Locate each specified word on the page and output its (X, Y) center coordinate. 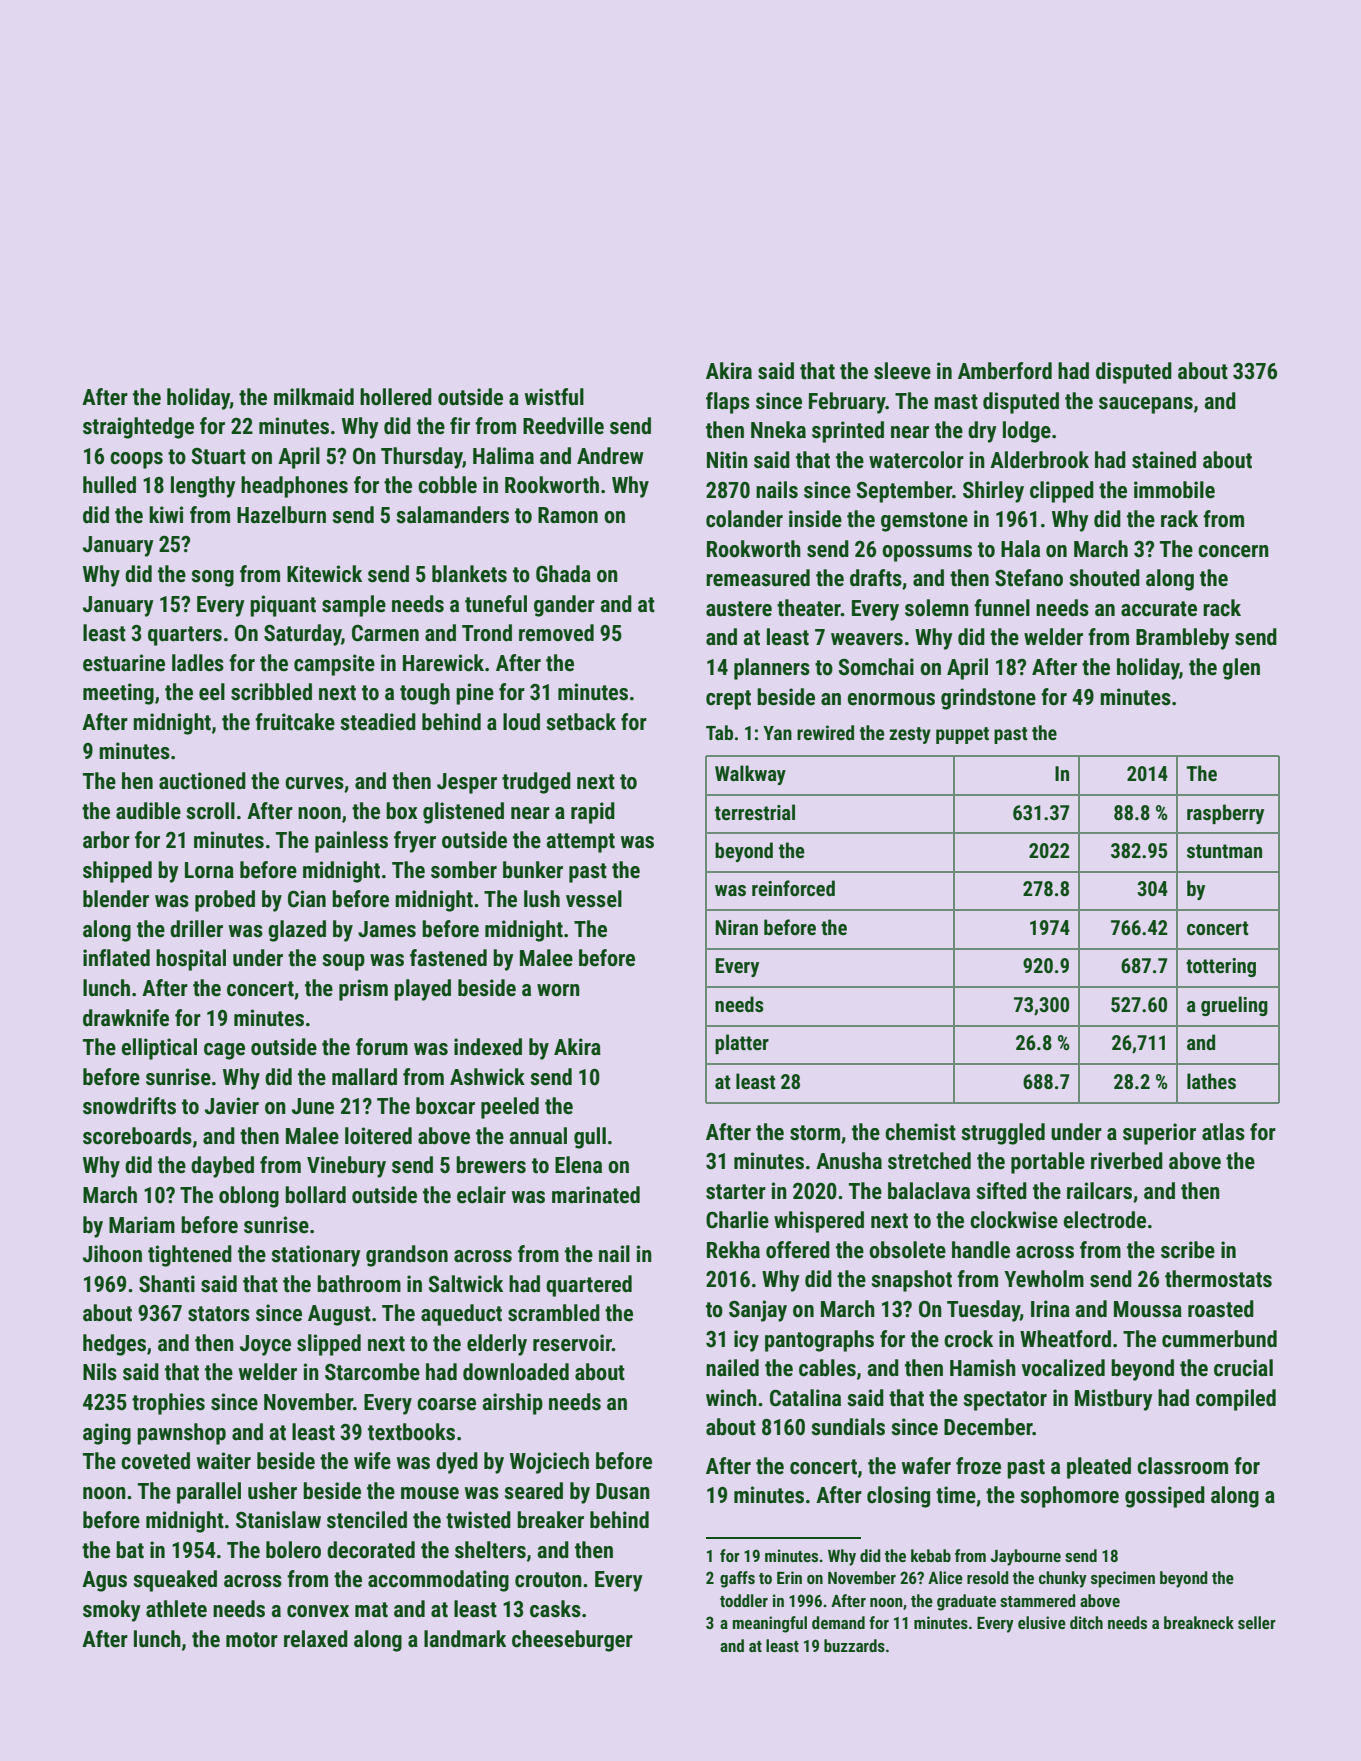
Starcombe (372, 1372)
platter (742, 1044)
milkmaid (314, 396)
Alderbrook (1039, 460)
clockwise (1014, 1220)
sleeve (902, 371)
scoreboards (137, 1136)
